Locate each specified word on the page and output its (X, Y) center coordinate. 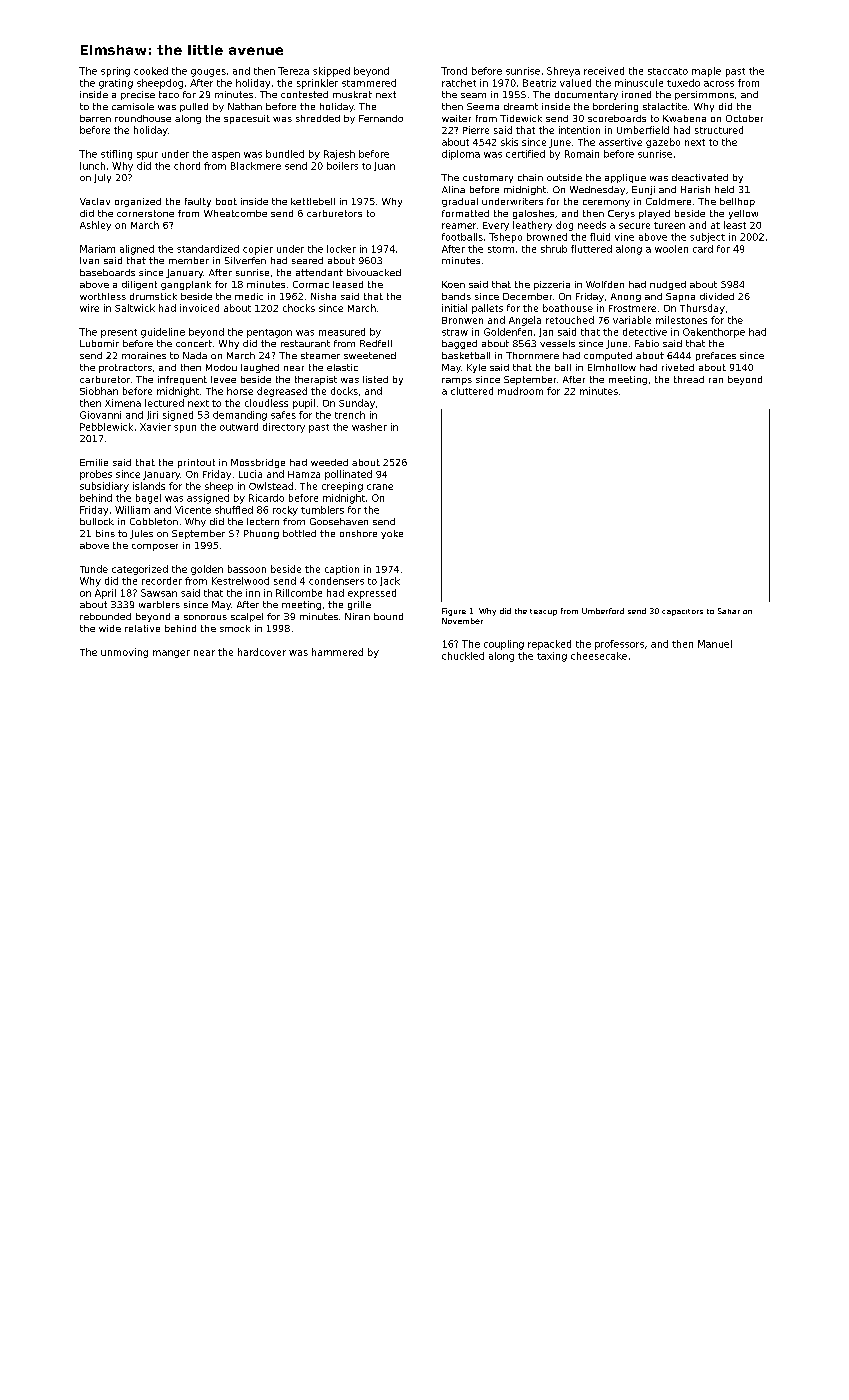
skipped (331, 72)
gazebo (663, 143)
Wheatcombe (235, 213)
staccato (668, 71)
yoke (392, 534)
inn (253, 593)
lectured (164, 403)
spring (115, 72)
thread (689, 379)
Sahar (729, 611)
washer (369, 427)
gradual (460, 202)
